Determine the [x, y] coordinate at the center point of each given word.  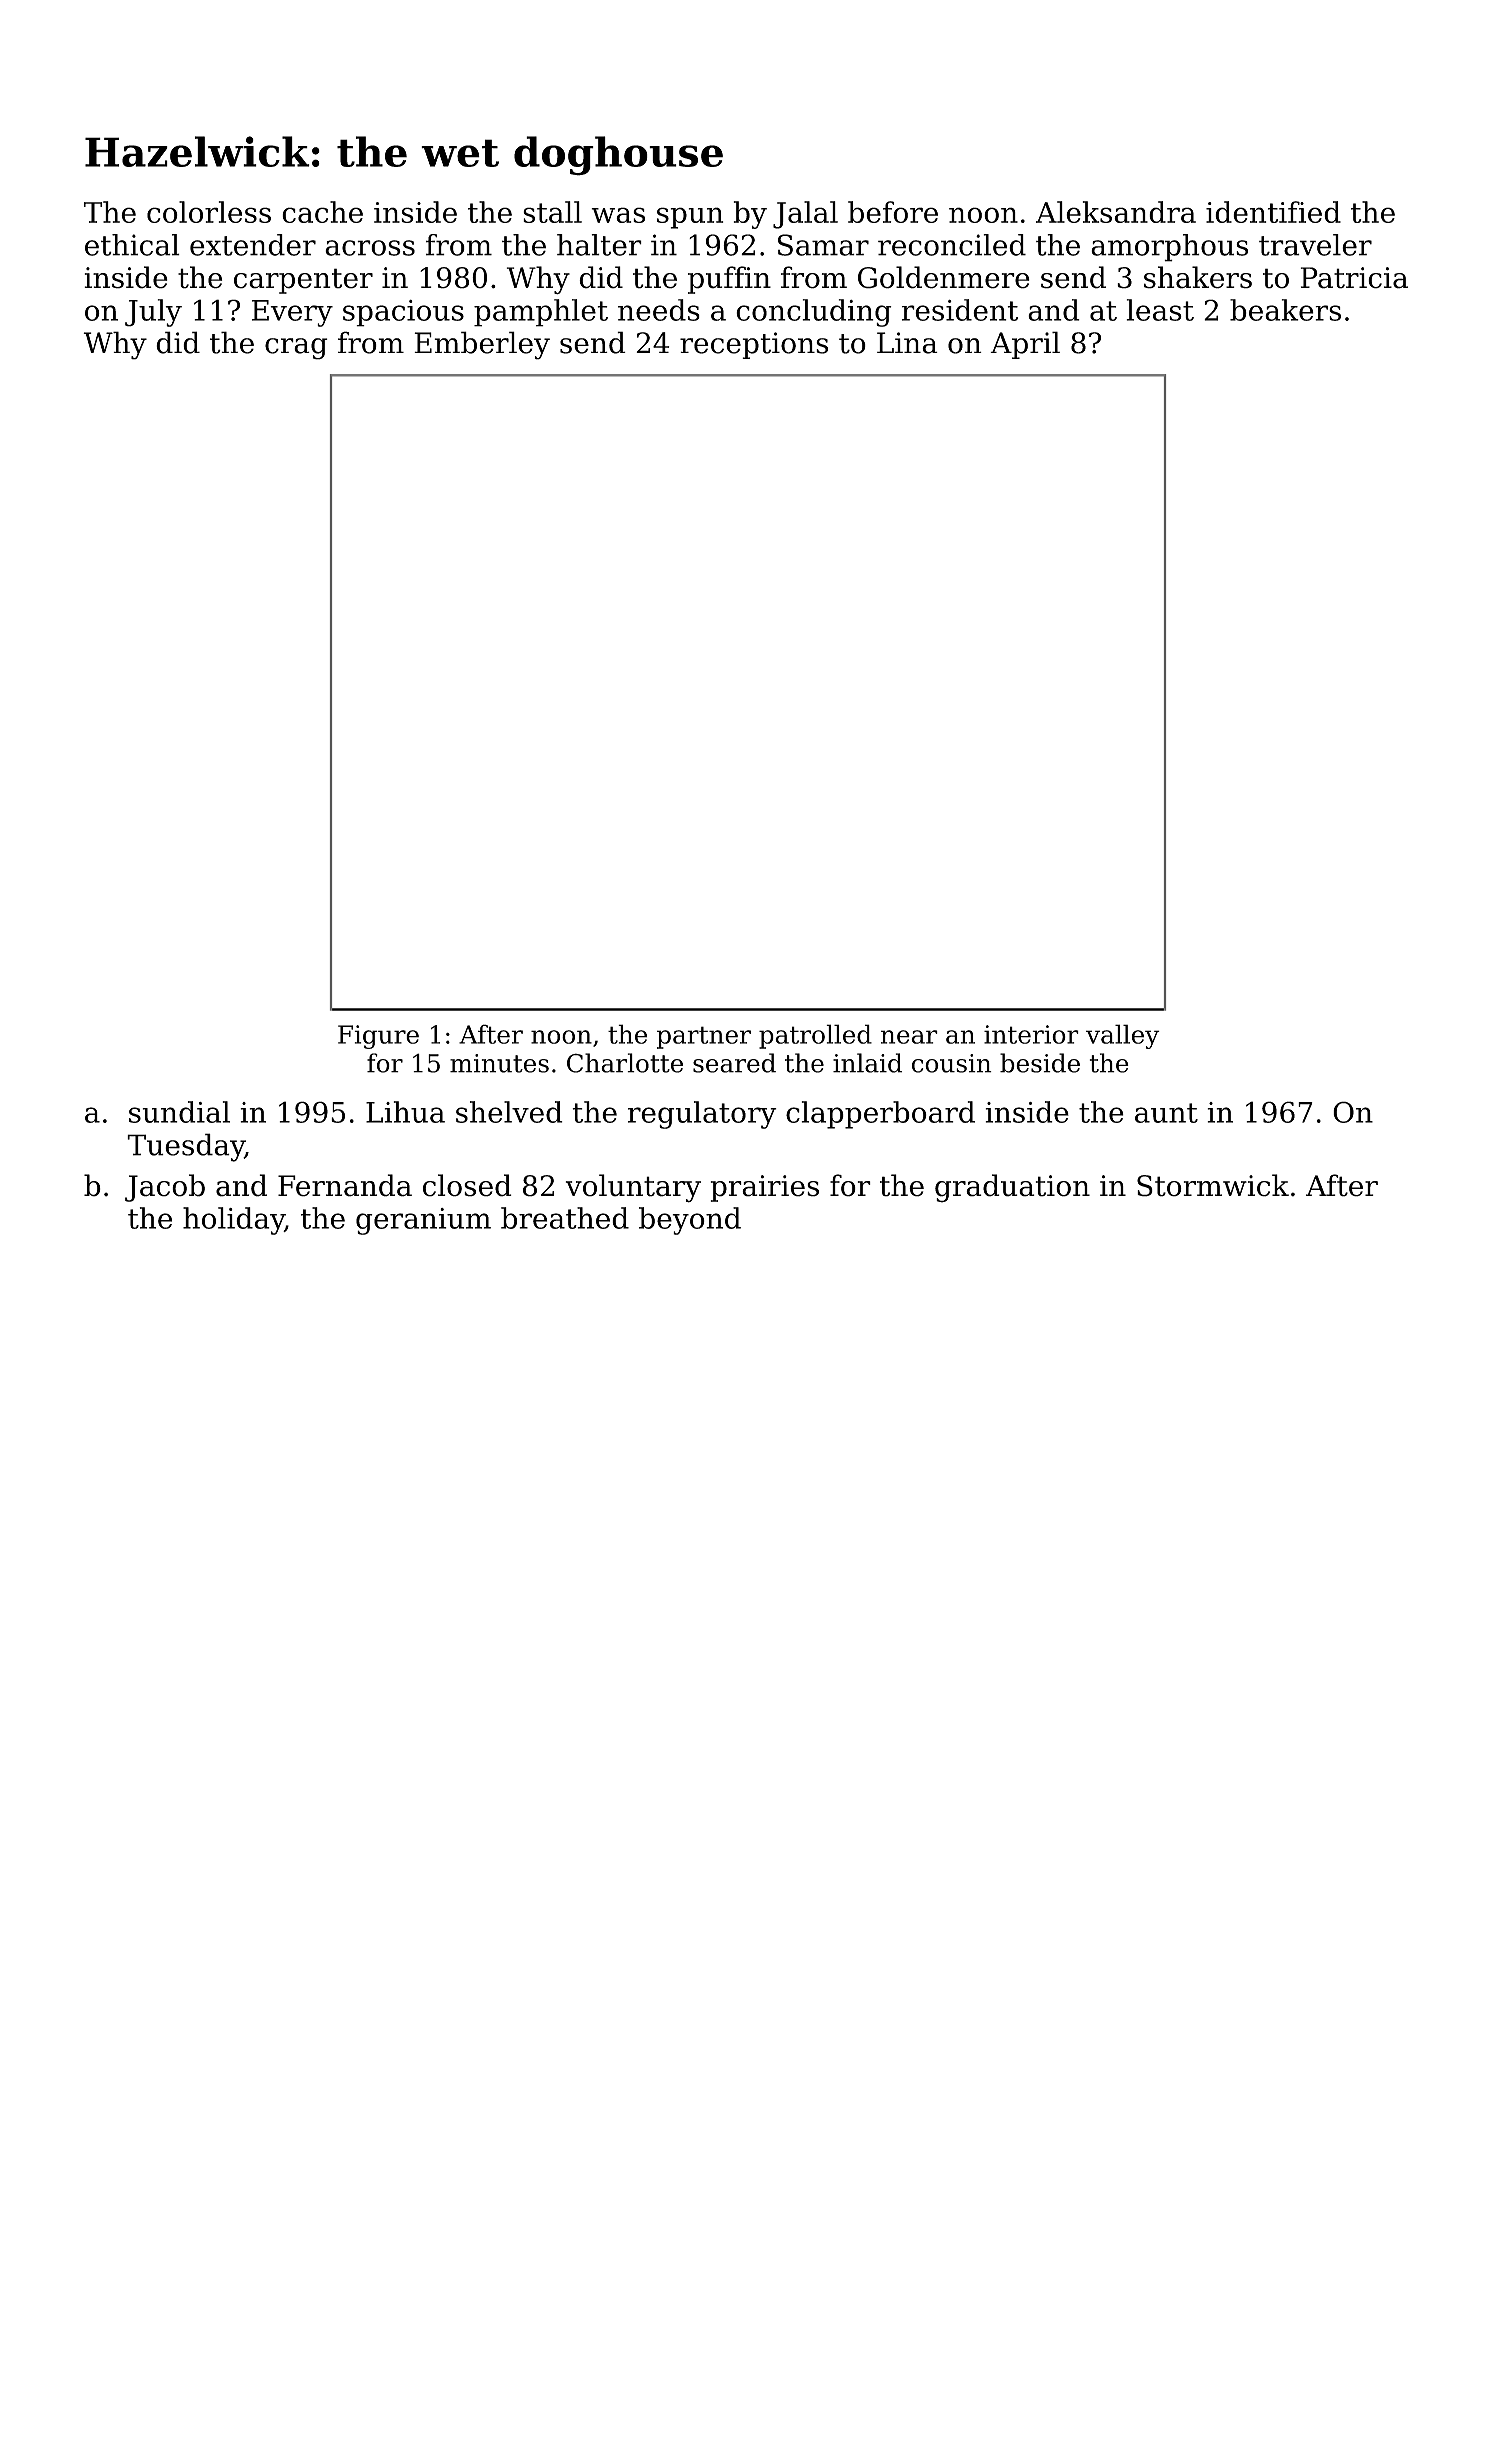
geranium [423, 1221]
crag [296, 349]
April [1025, 345]
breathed [565, 1218]
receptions [754, 345]
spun [690, 218]
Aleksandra [1116, 212]
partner [704, 1037]
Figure [378, 1037]
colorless [209, 212]
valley [1123, 1036]
